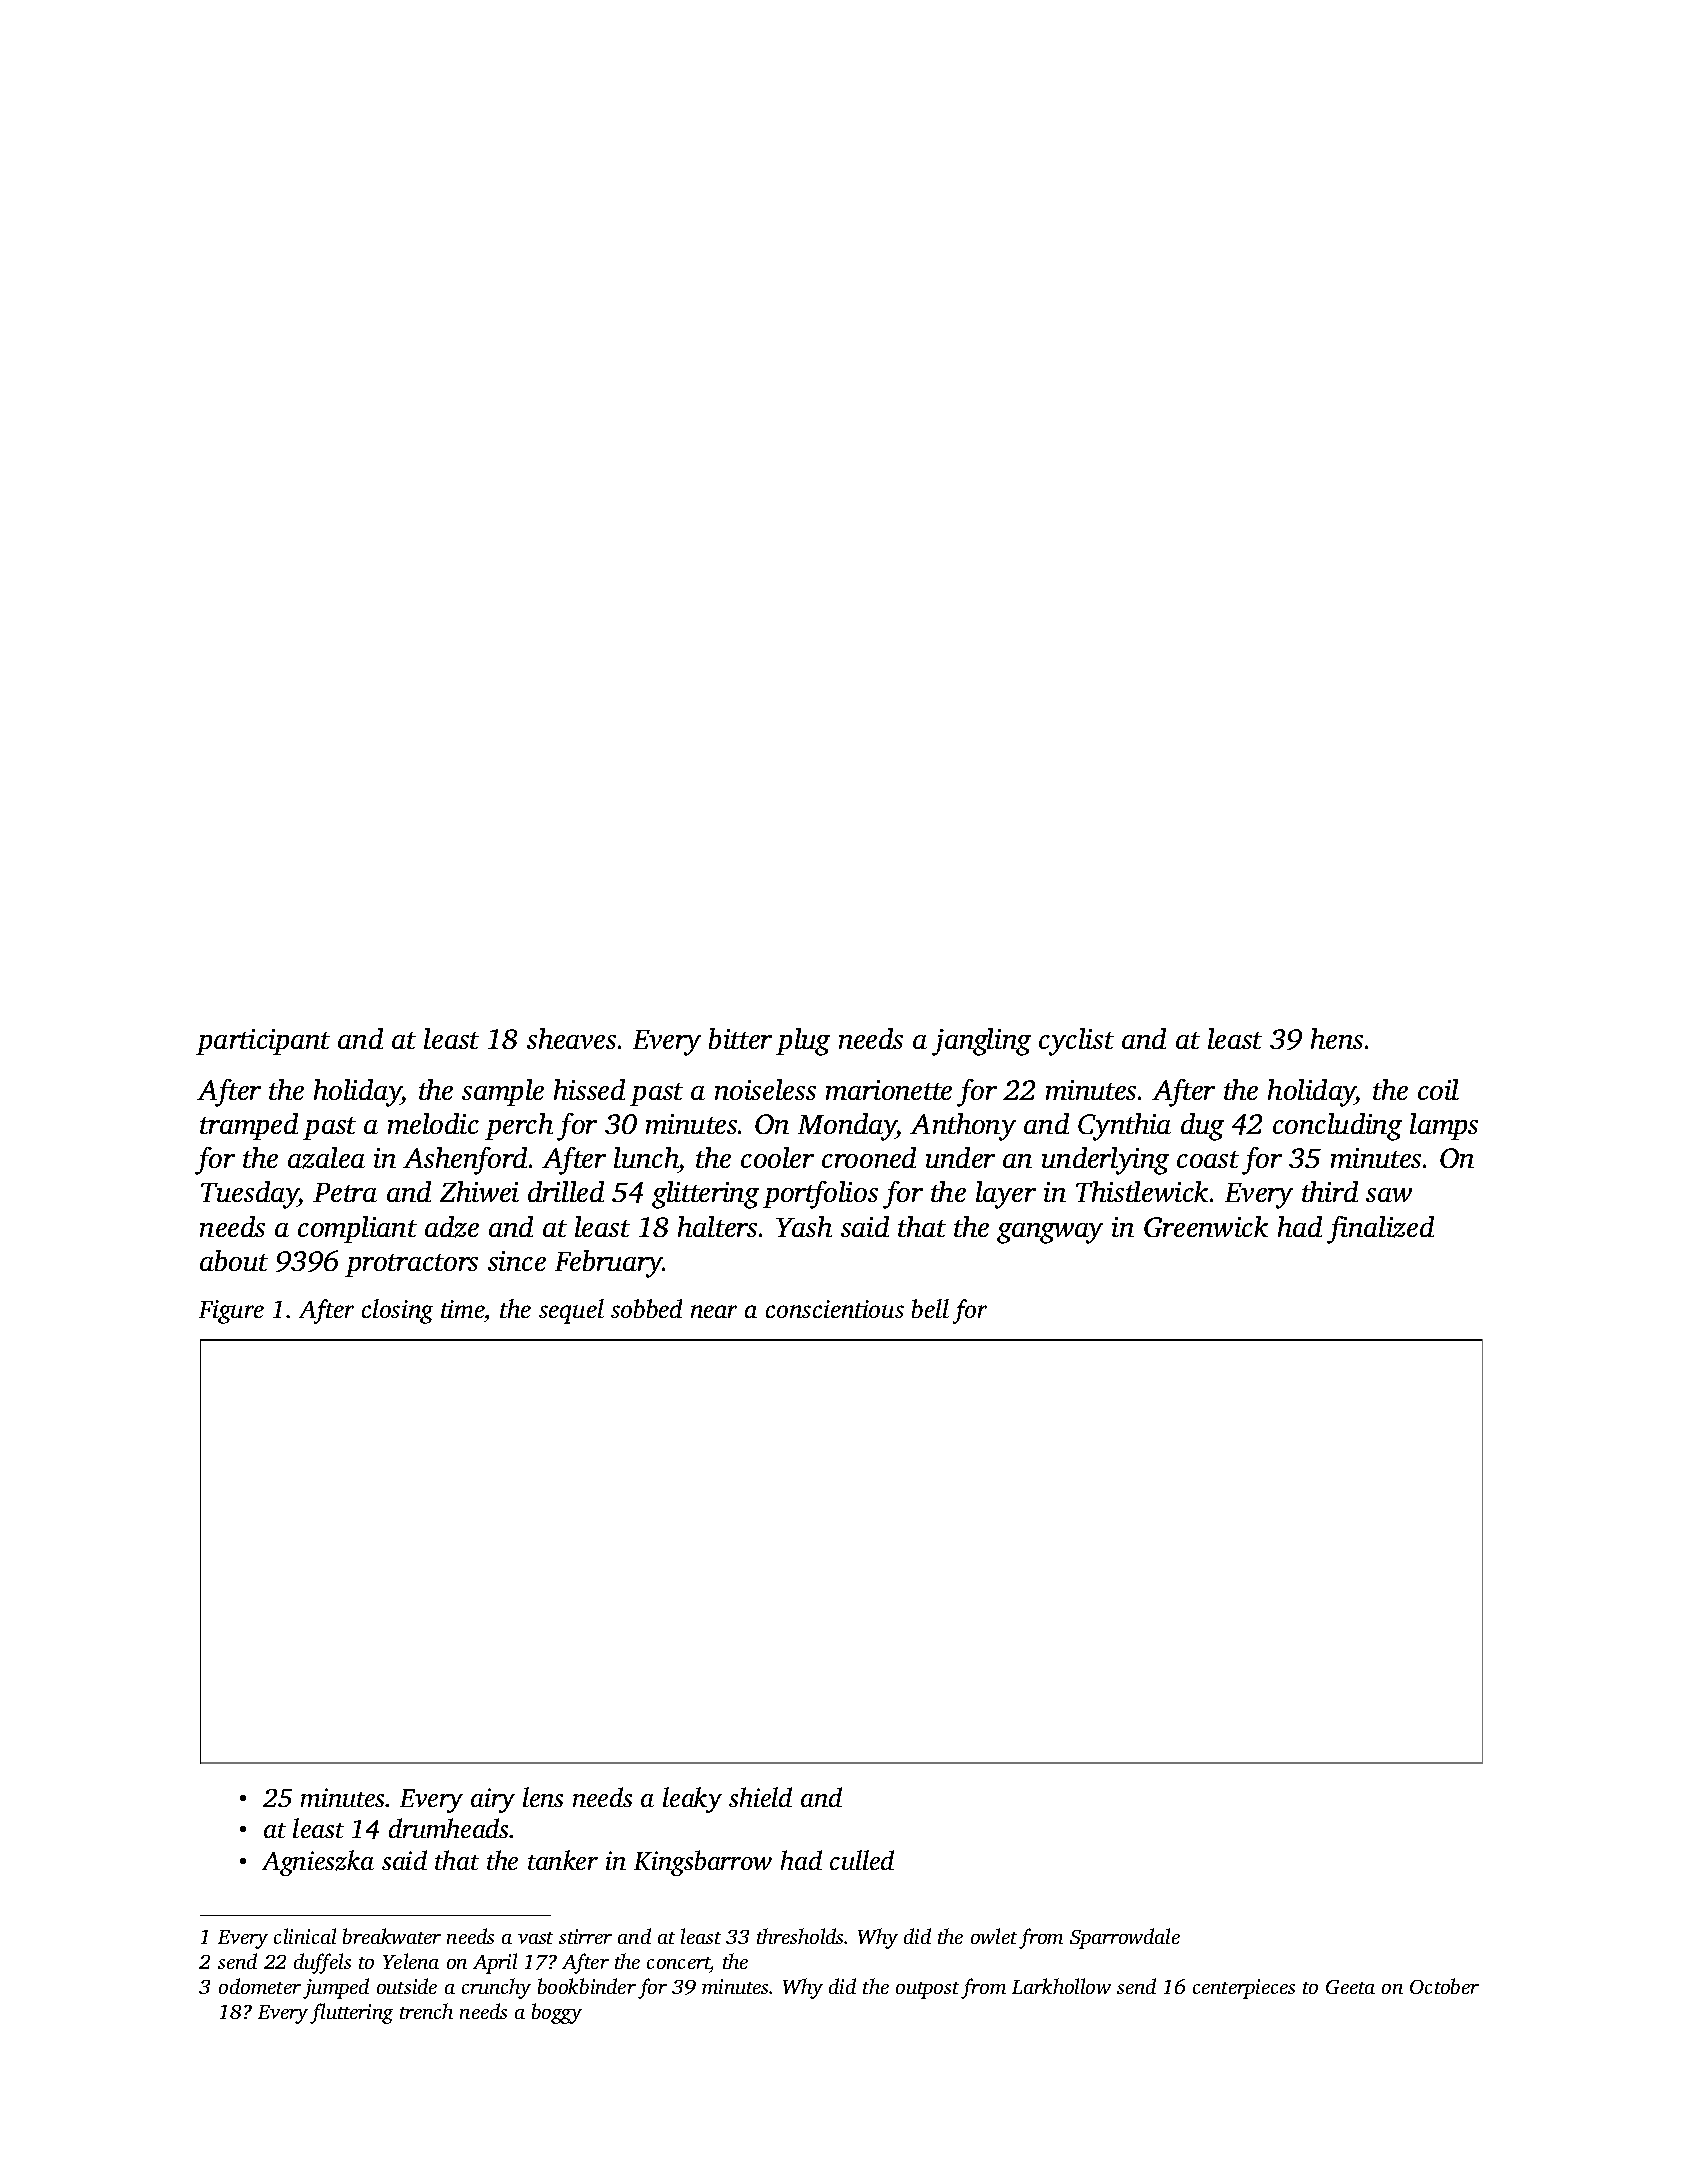  Describe the element at coordinates (493, 1800) in the screenshot. I see `airy` at that location.
